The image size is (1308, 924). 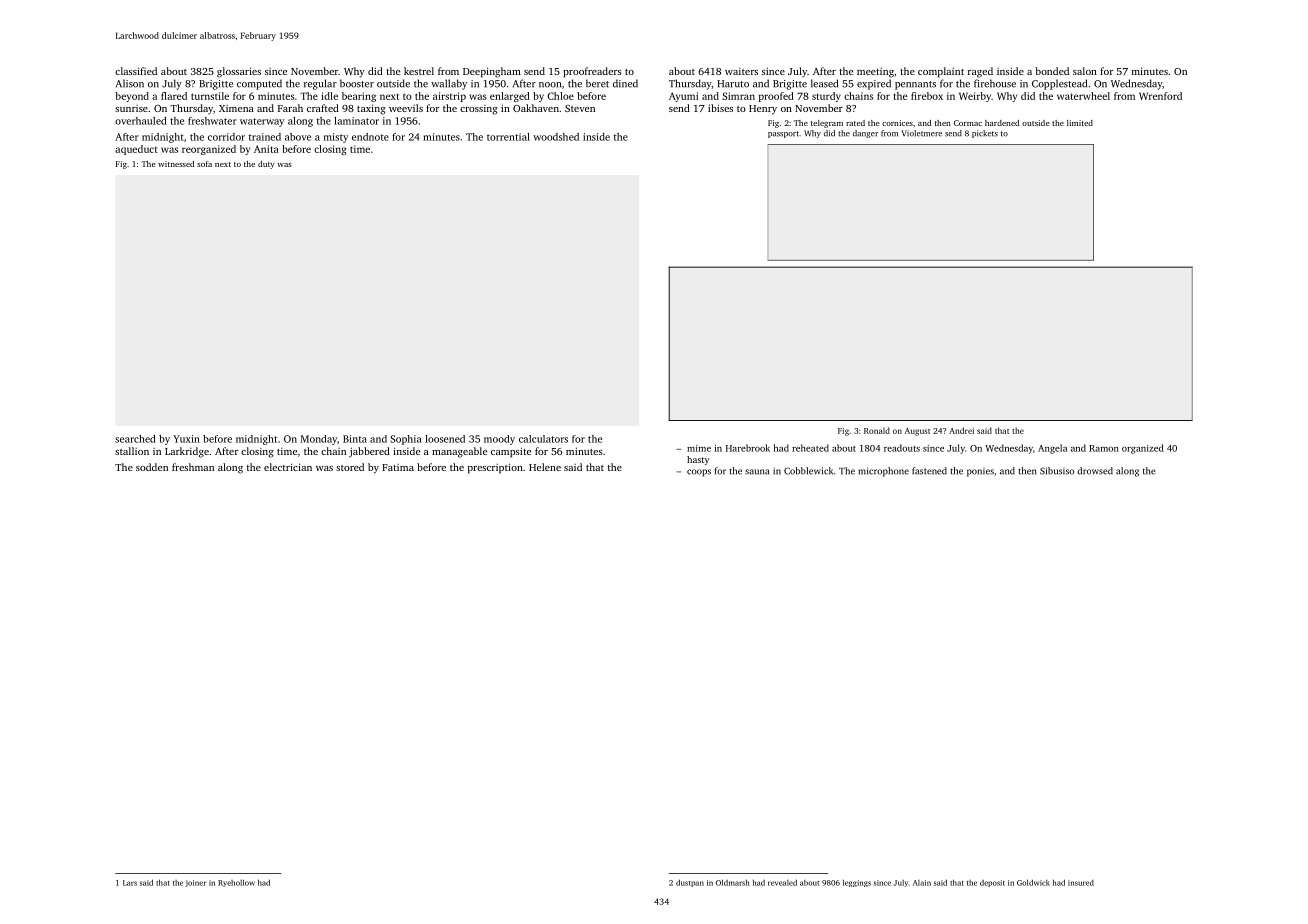 I want to click on duty, so click(x=266, y=165).
